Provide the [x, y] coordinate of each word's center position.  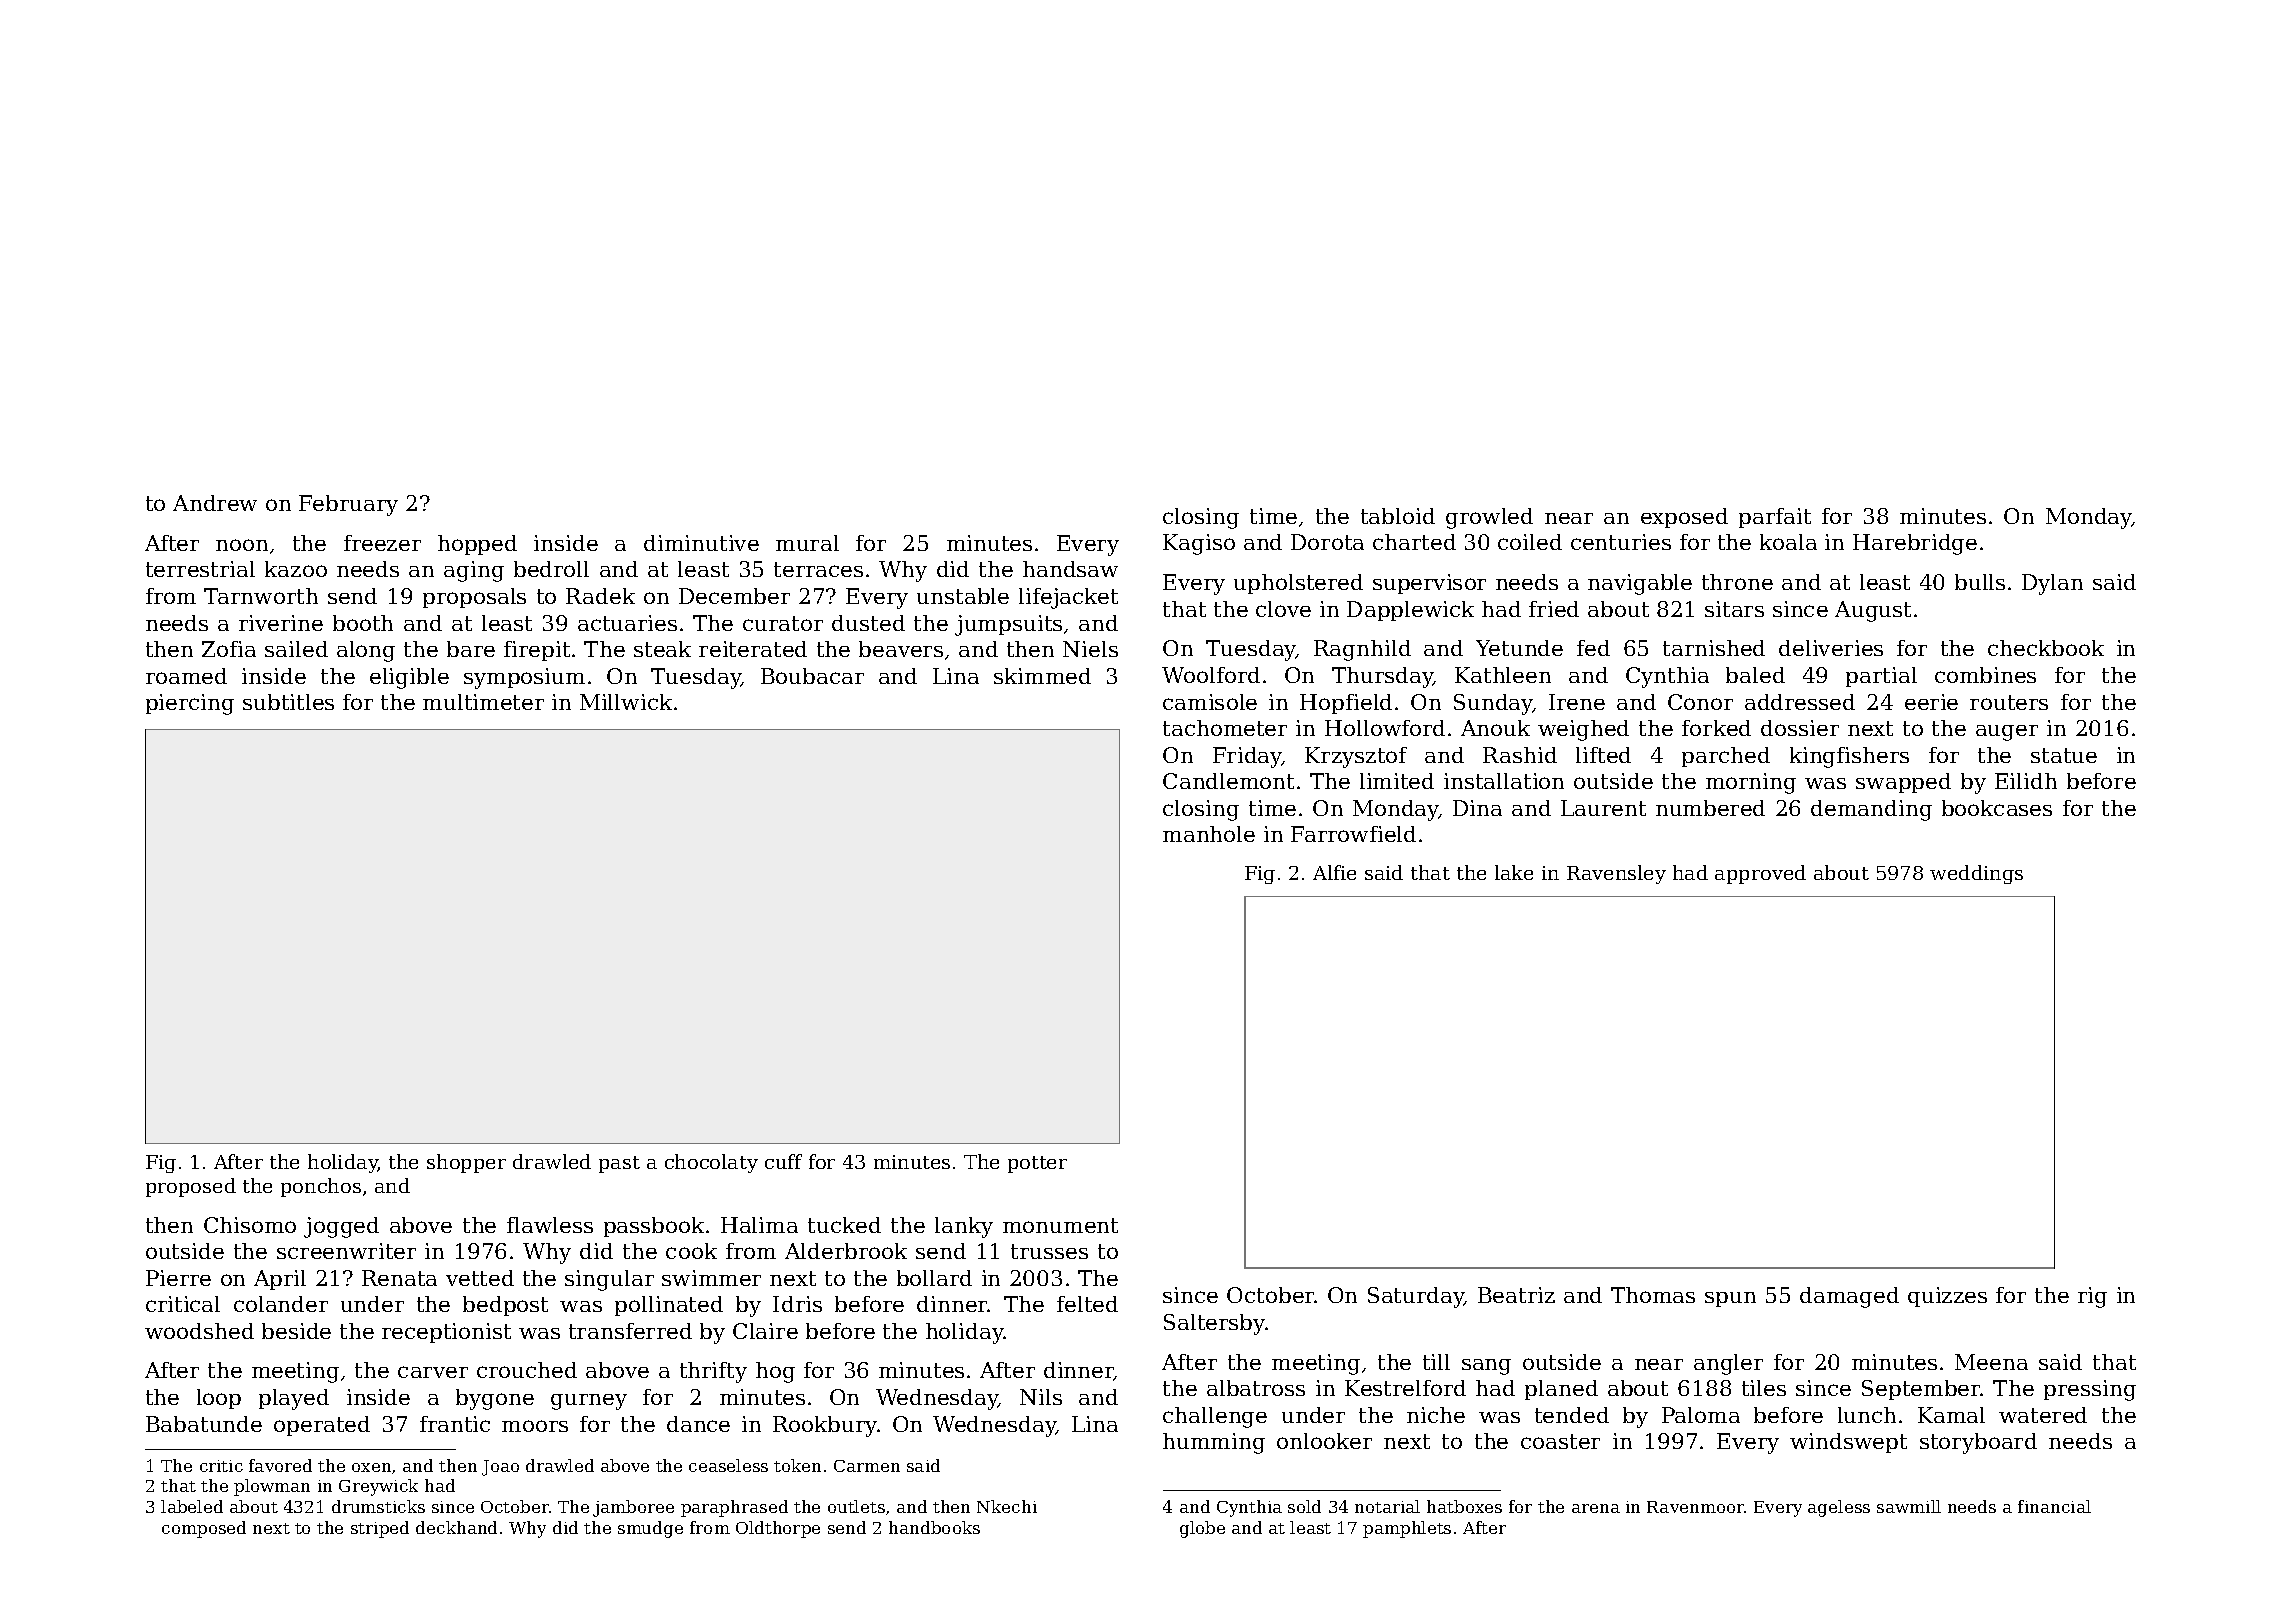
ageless [1839, 1508]
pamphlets [1407, 1529]
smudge [650, 1529]
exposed [1684, 518]
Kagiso [1199, 544]
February [348, 505]
